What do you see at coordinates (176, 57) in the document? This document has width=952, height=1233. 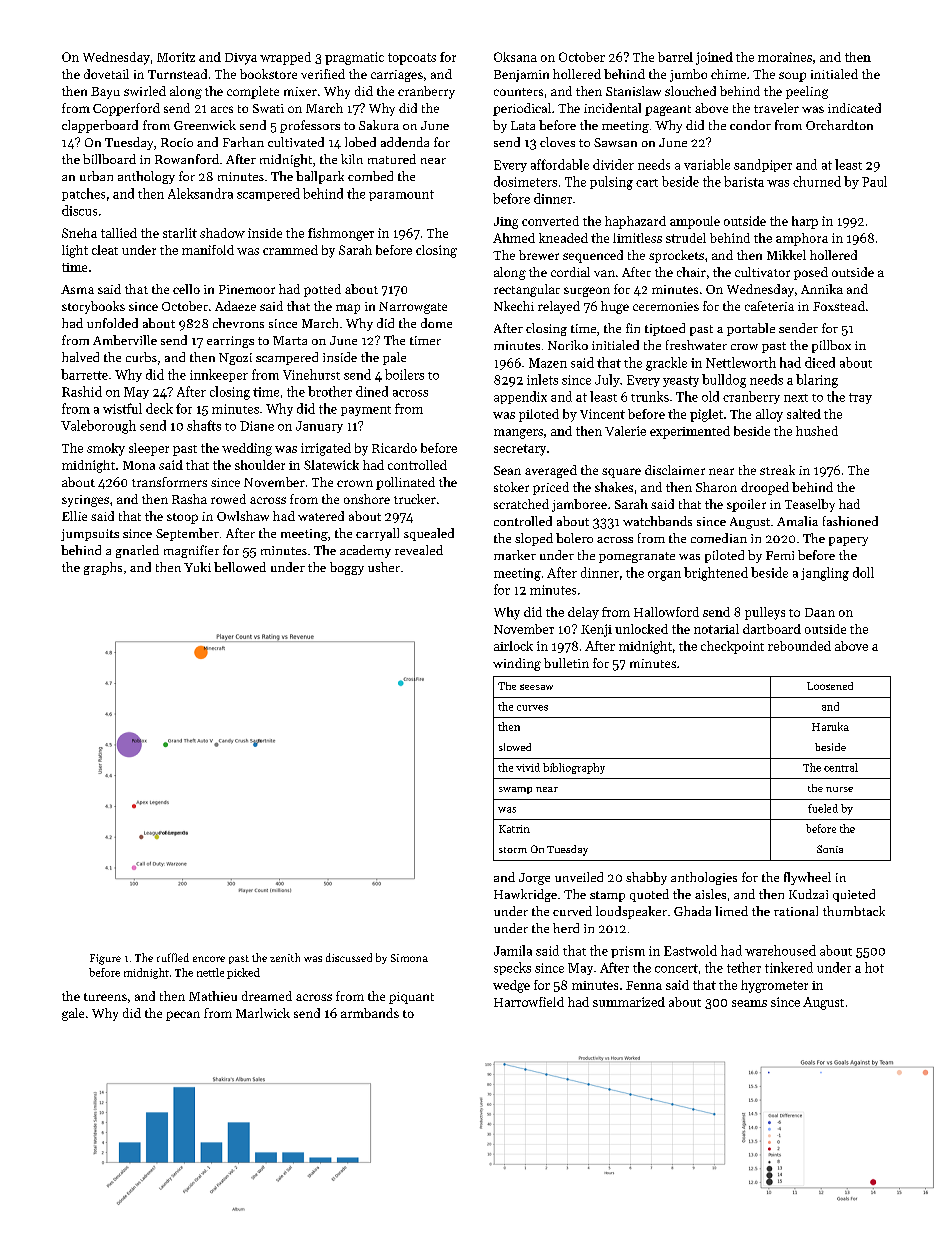 I see `Moritz` at bounding box center [176, 57].
